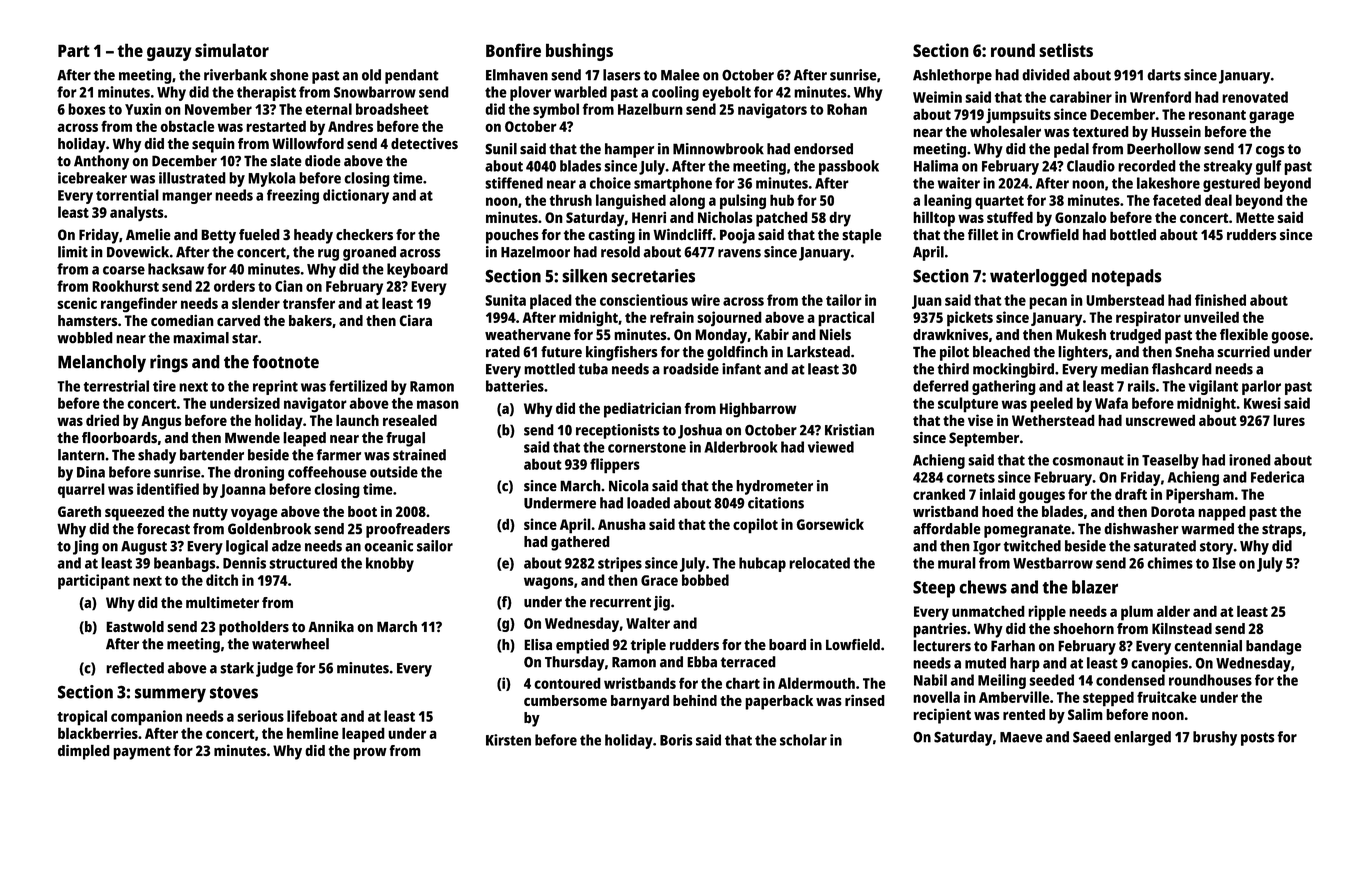  I want to click on Highbarrow, so click(758, 409).
